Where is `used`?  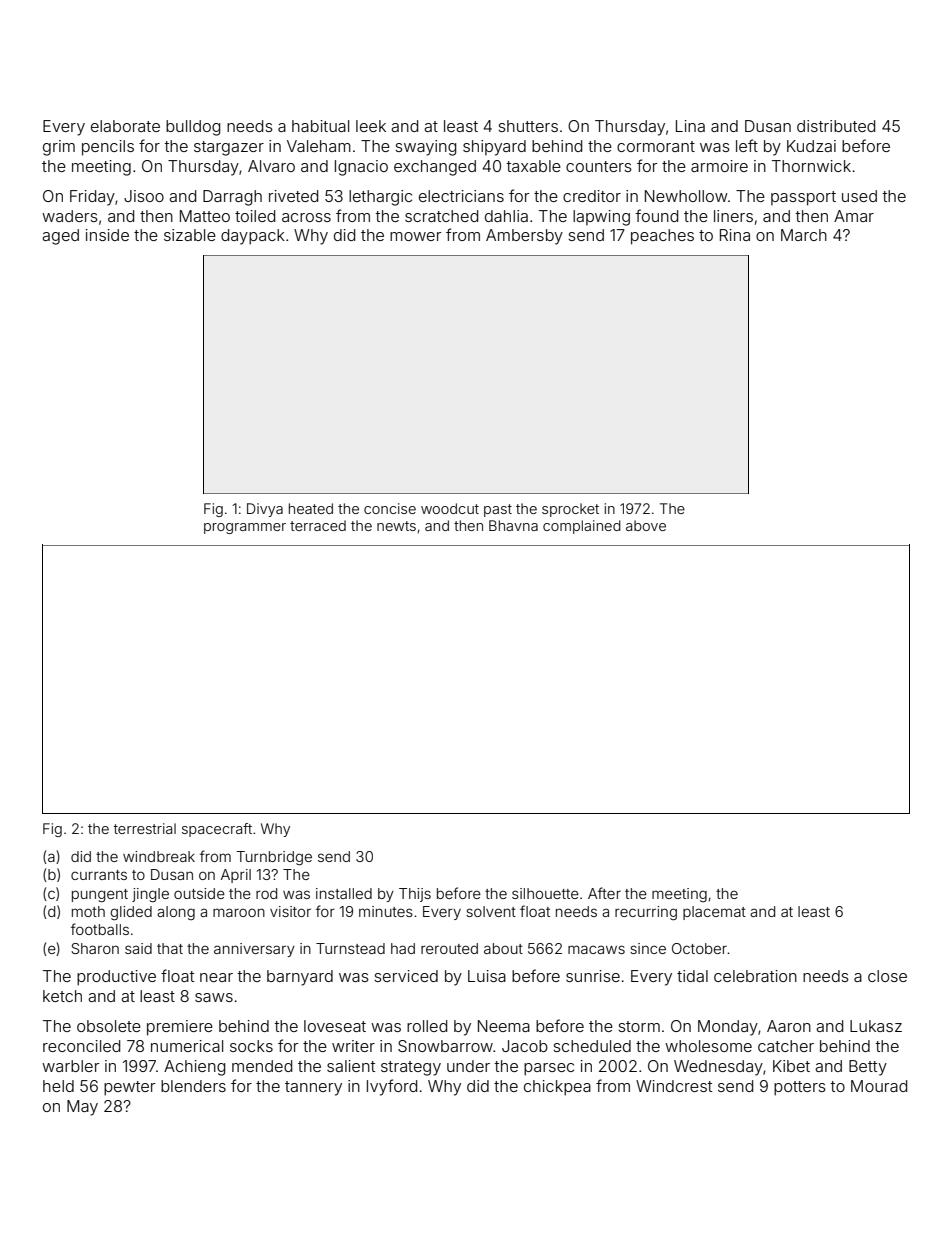
used is located at coordinates (859, 196).
